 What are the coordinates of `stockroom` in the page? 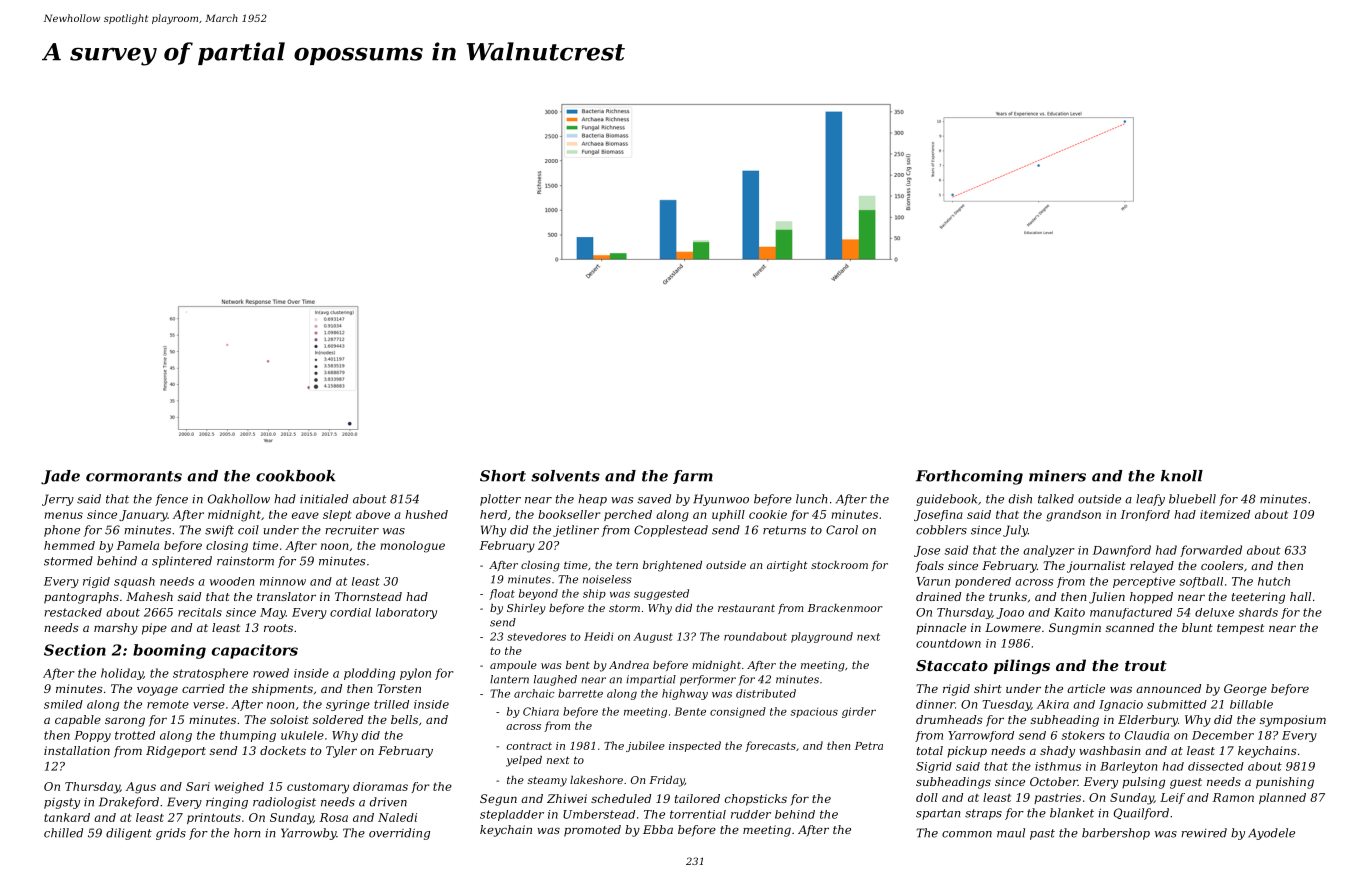 It's located at (839, 565).
